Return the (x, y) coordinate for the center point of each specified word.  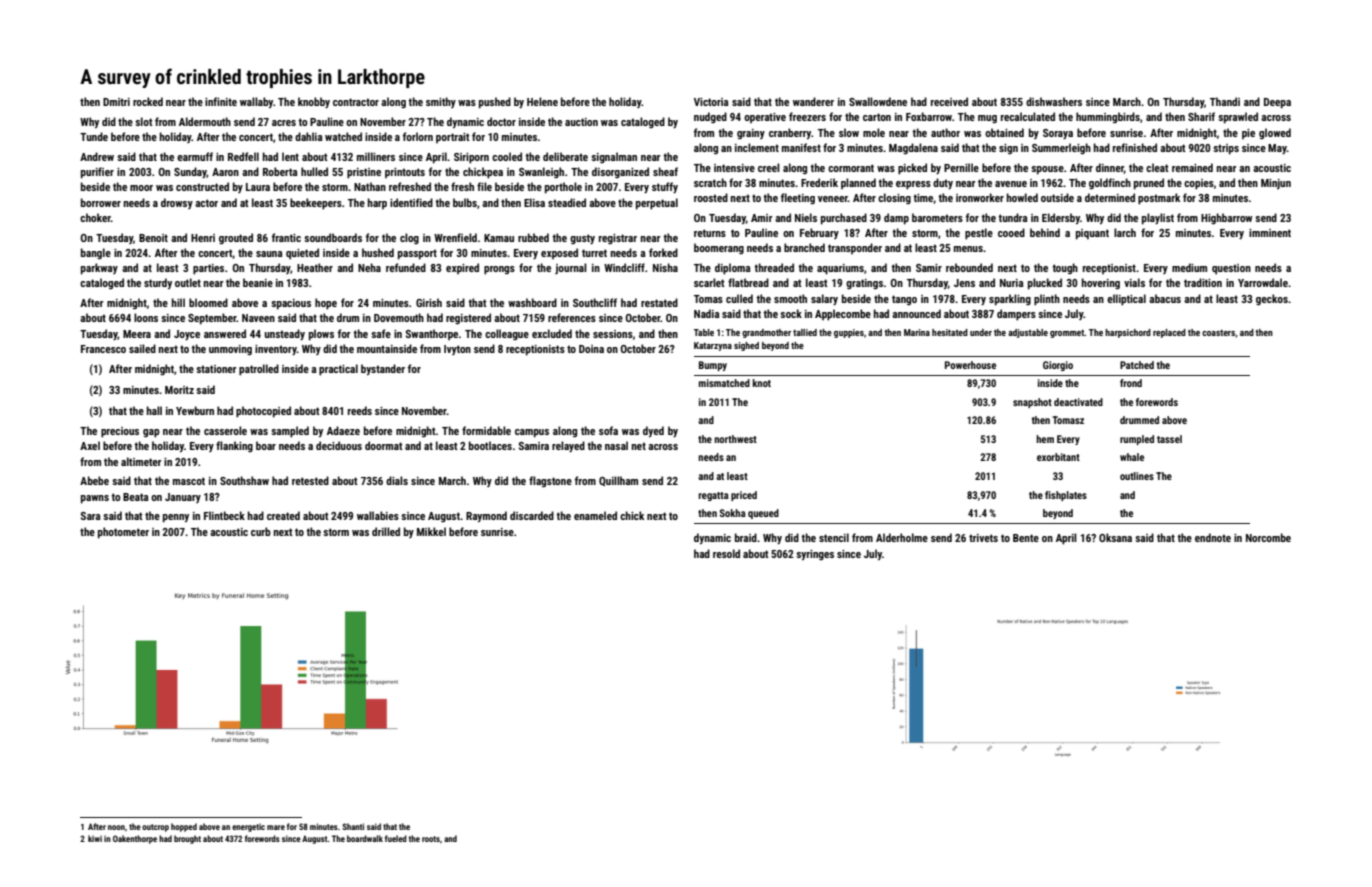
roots (431, 839)
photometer (123, 533)
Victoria (711, 102)
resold (726, 553)
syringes (815, 555)
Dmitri (116, 102)
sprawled (1238, 118)
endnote (1213, 537)
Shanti (353, 826)
